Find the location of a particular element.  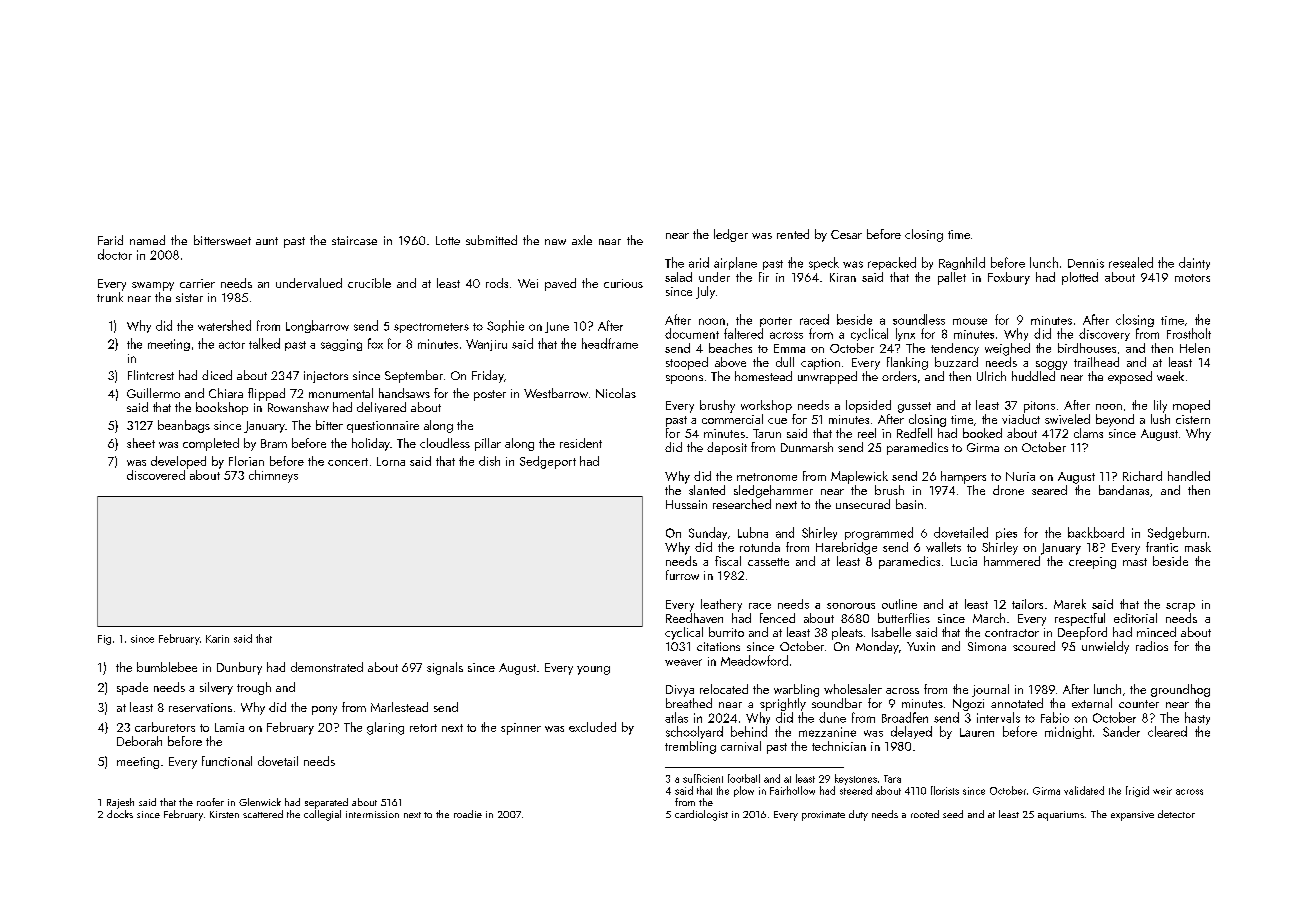

Cesar is located at coordinates (846, 234).
